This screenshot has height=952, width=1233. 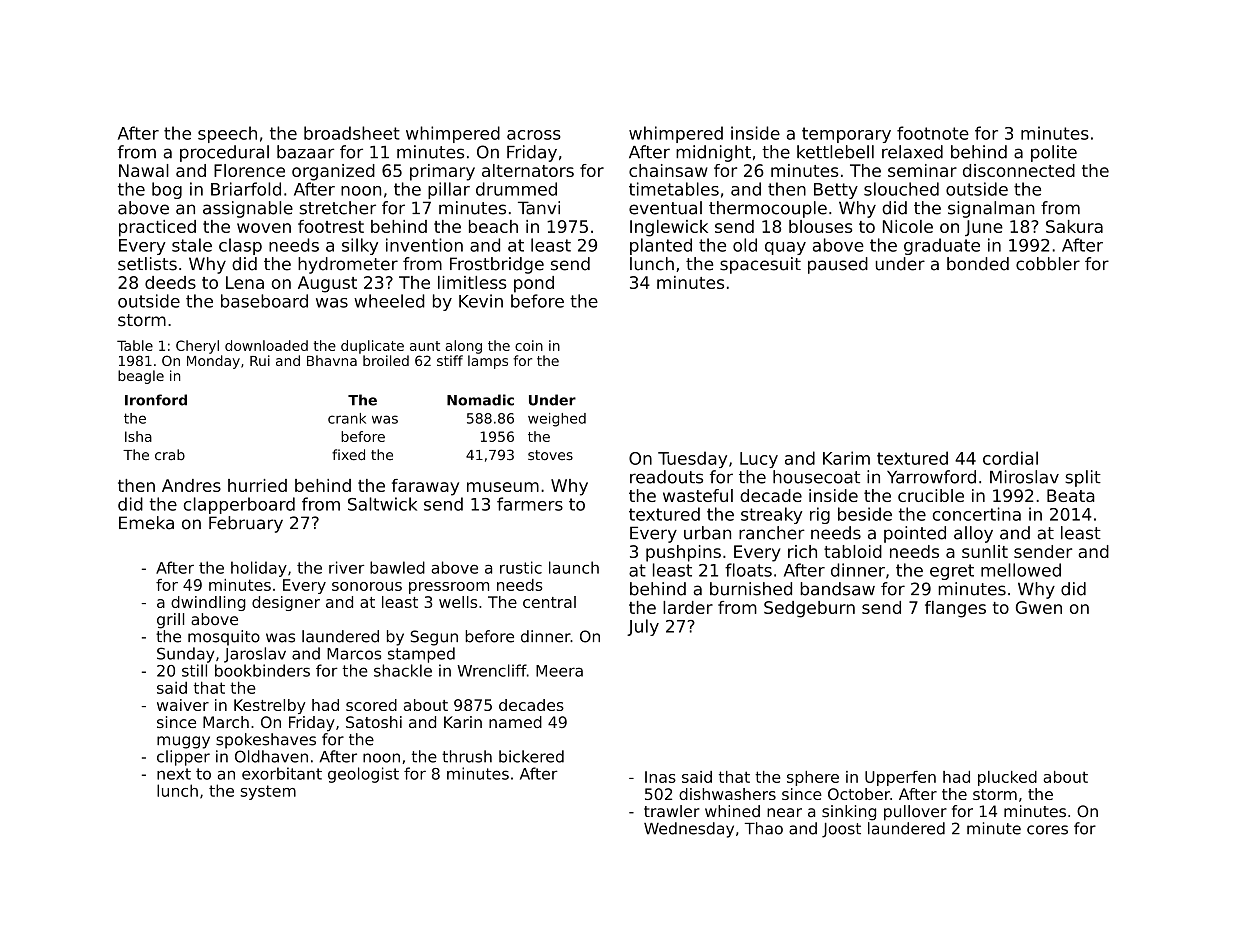 I want to click on system, so click(x=268, y=792).
